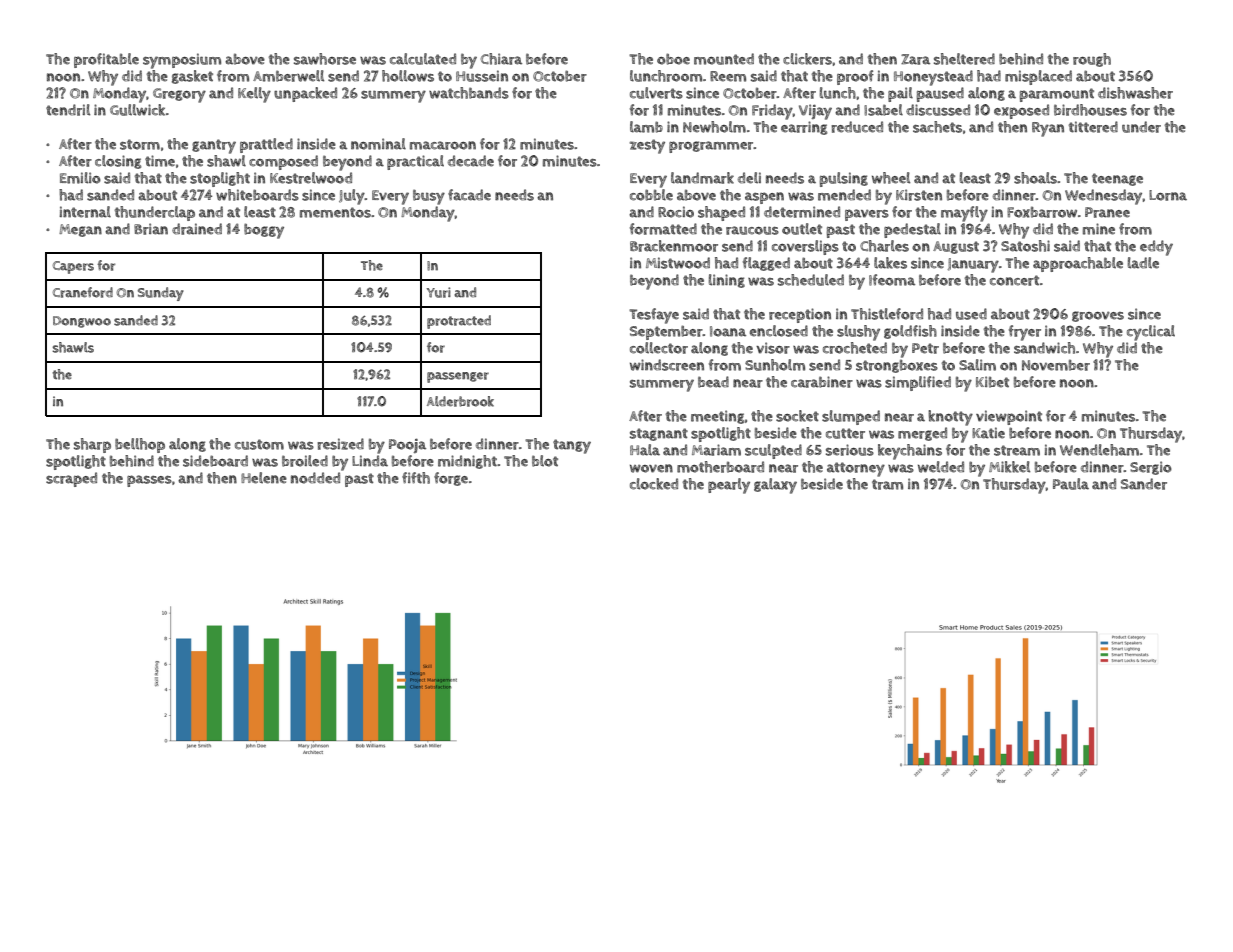 This screenshot has height=952, width=1233. Describe the element at coordinates (335, 212) in the screenshot. I see `mementos` at that location.
